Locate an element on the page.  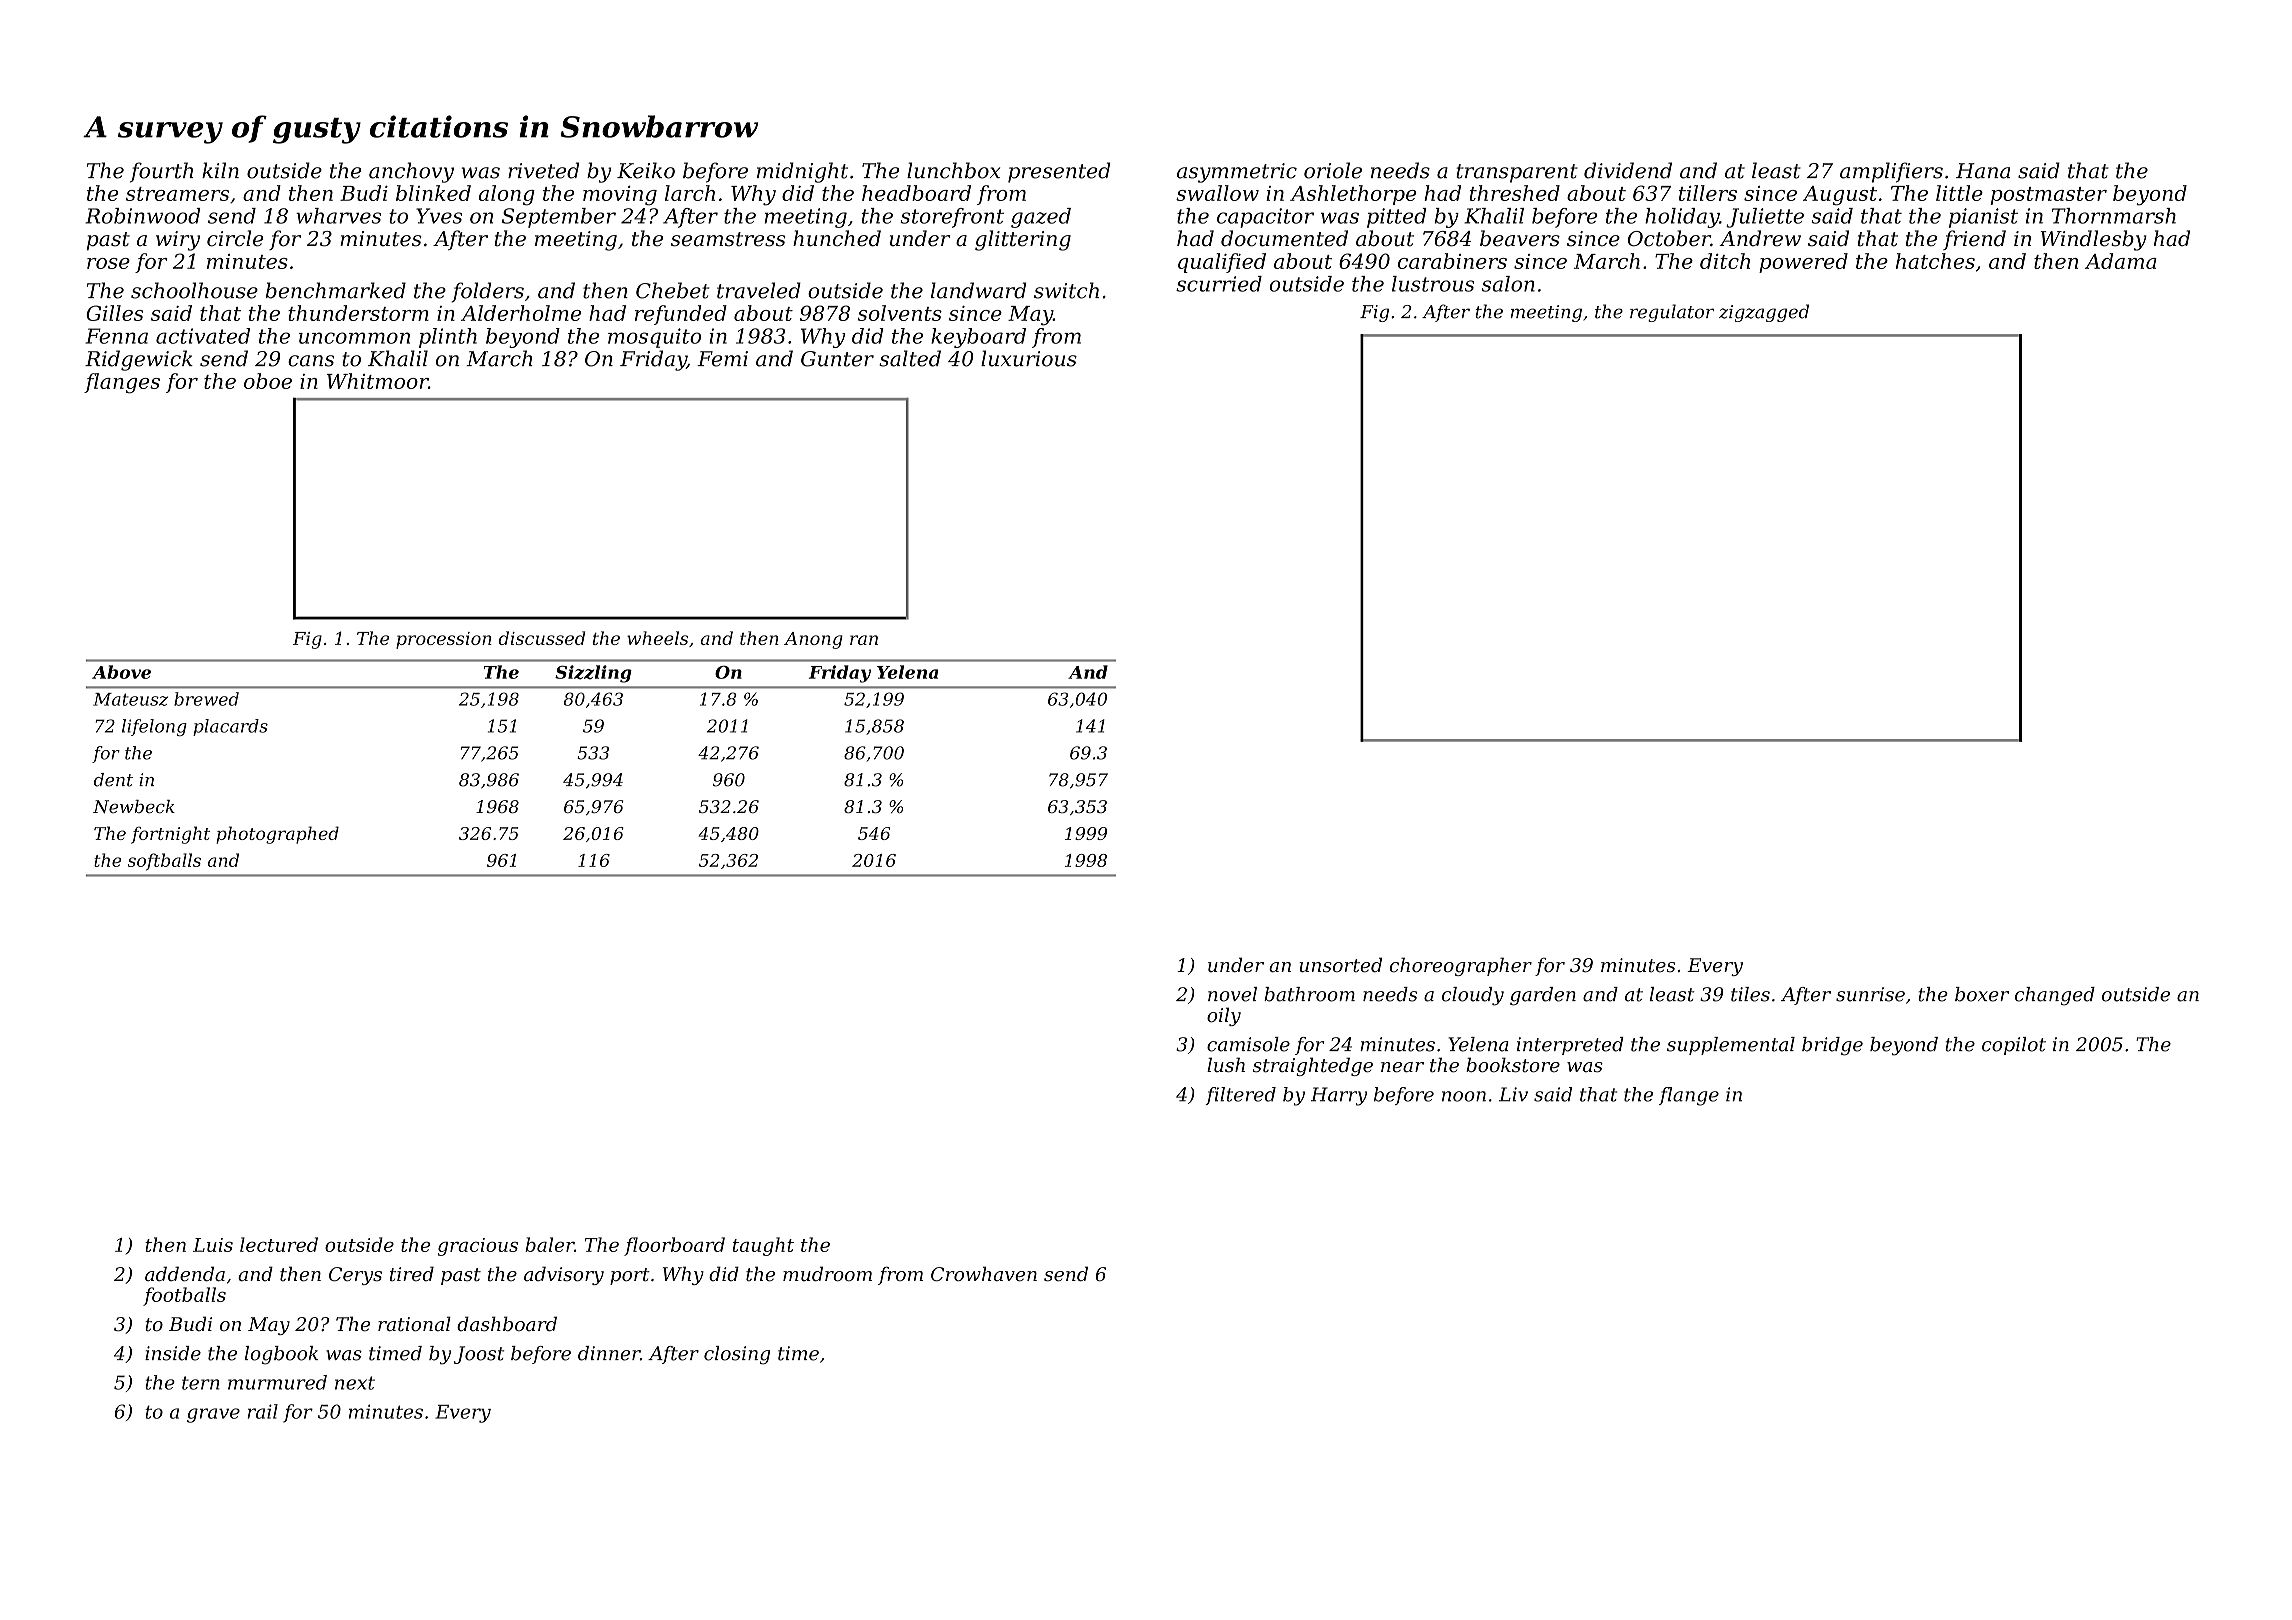
Crowhaven is located at coordinates (984, 1274).
